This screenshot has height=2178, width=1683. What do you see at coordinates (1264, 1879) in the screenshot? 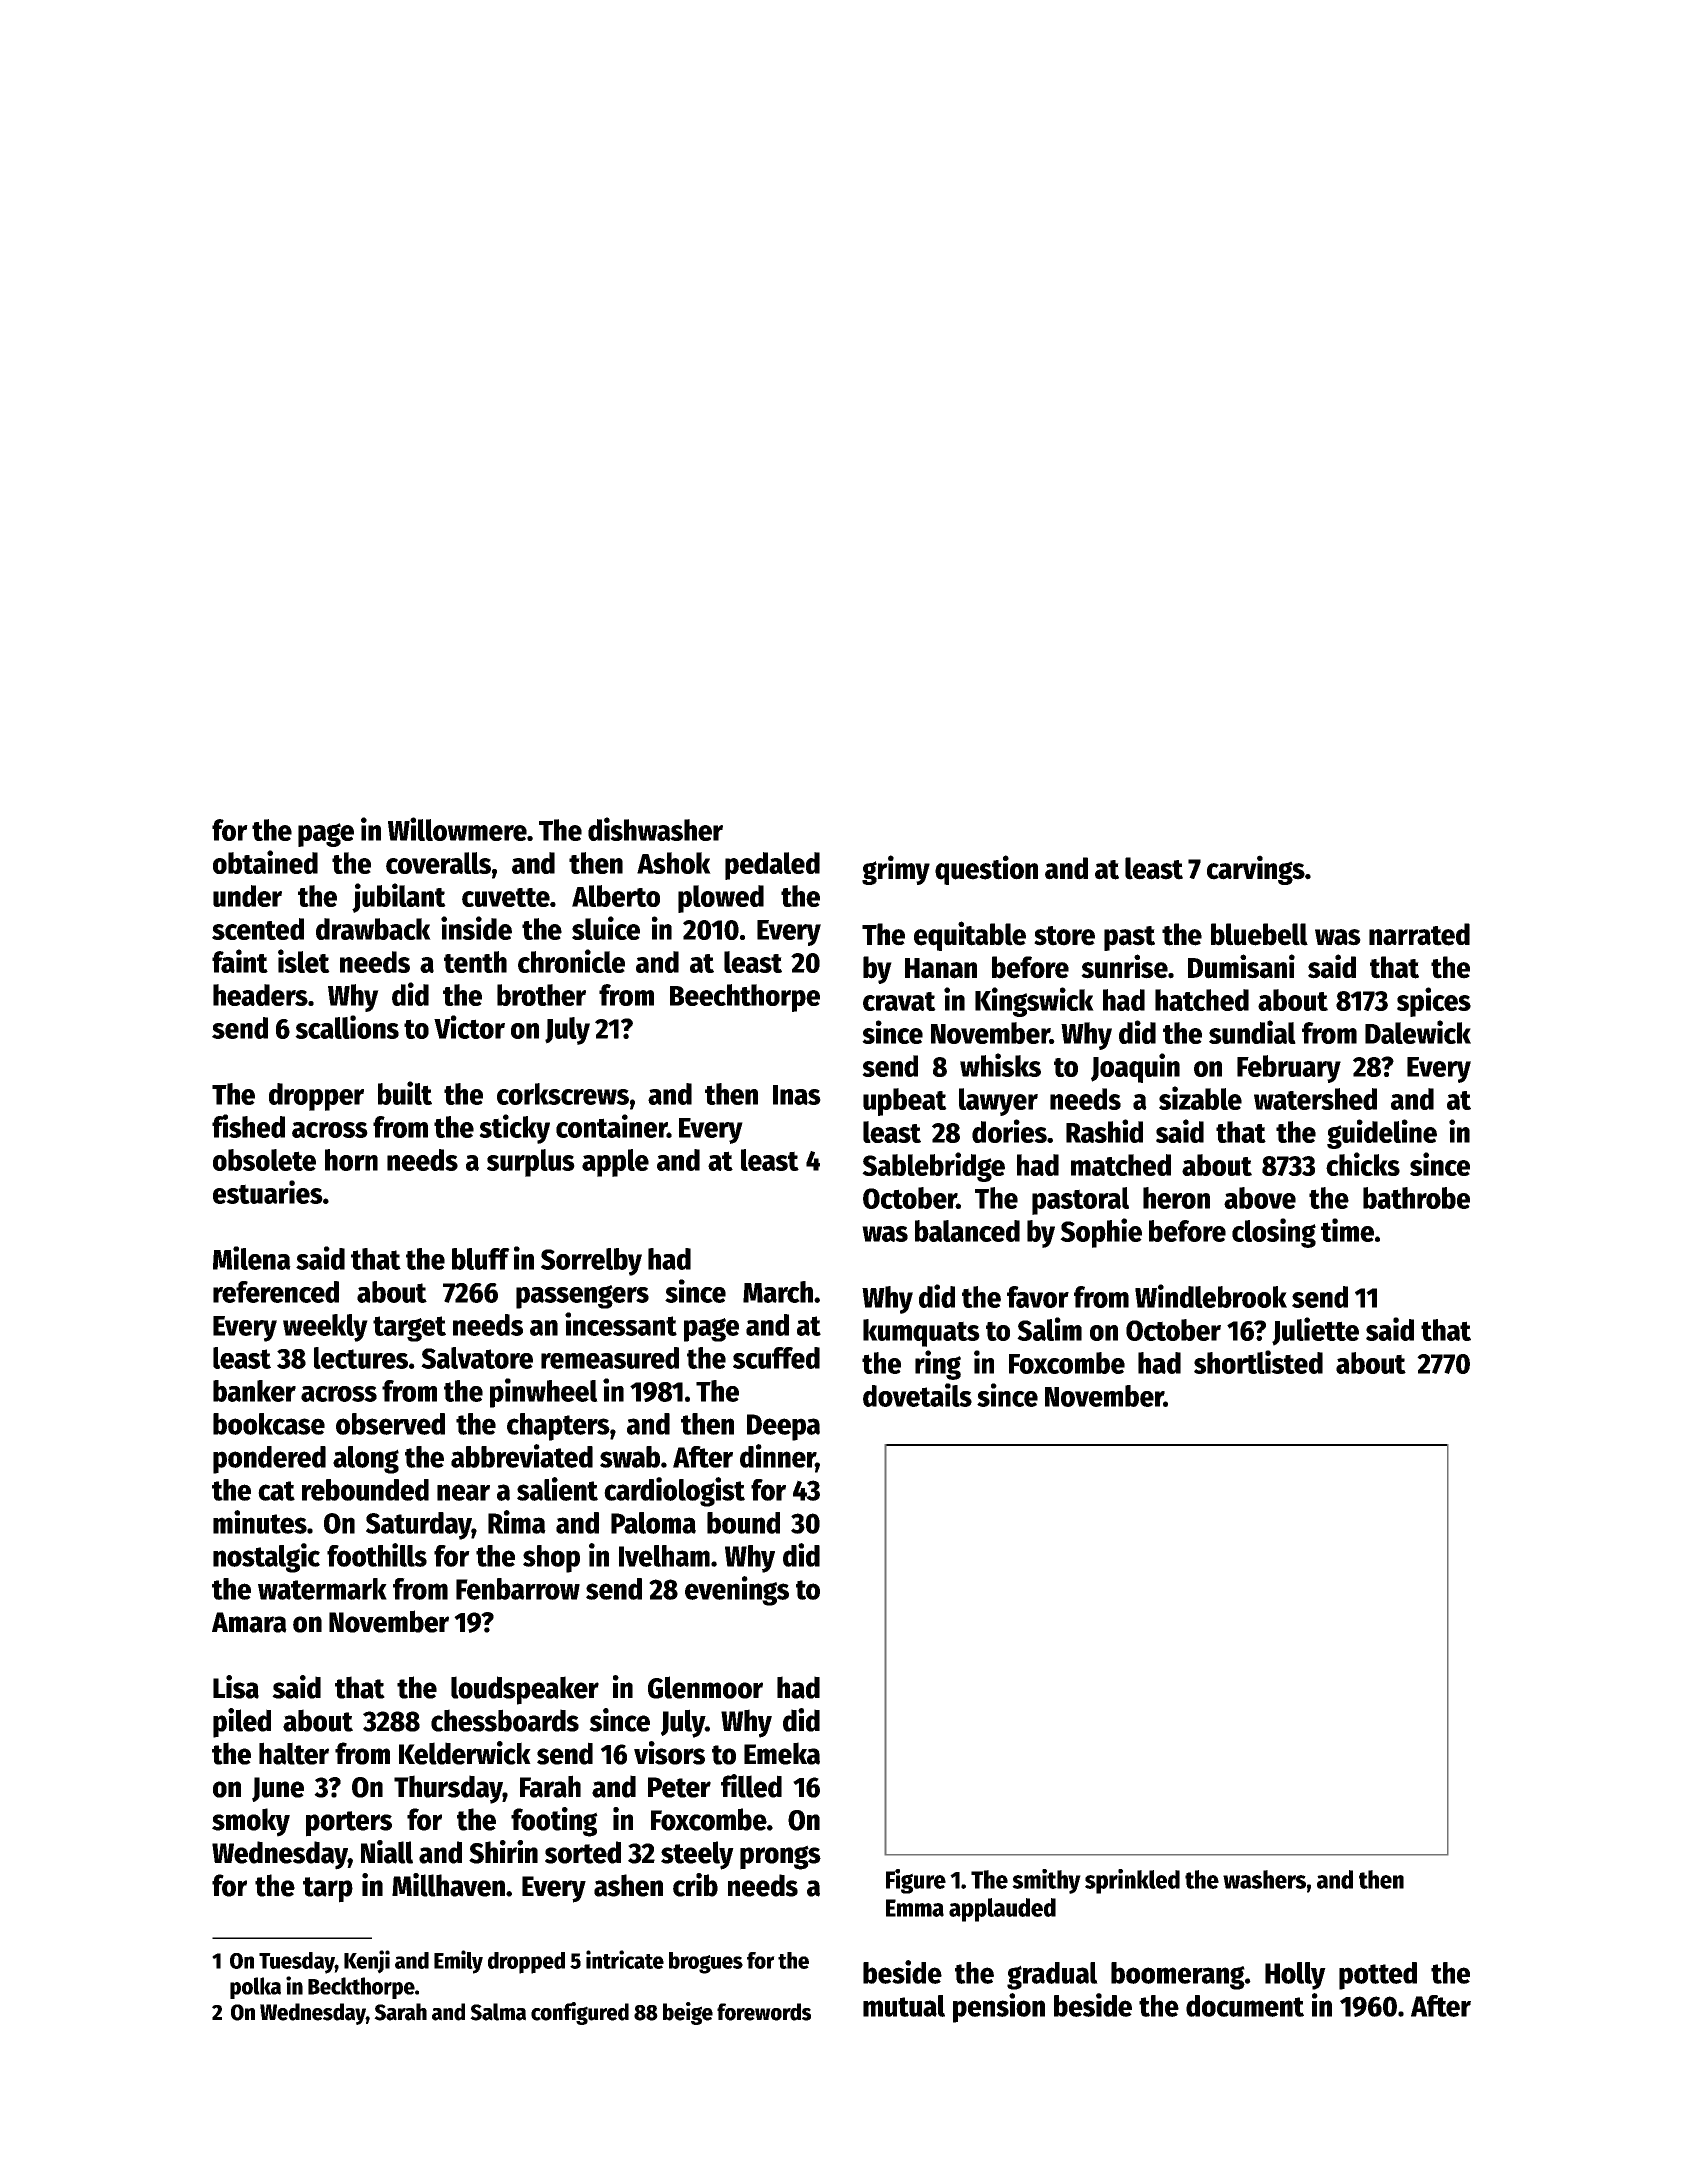
I see `washers` at bounding box center [1264, 1879].
